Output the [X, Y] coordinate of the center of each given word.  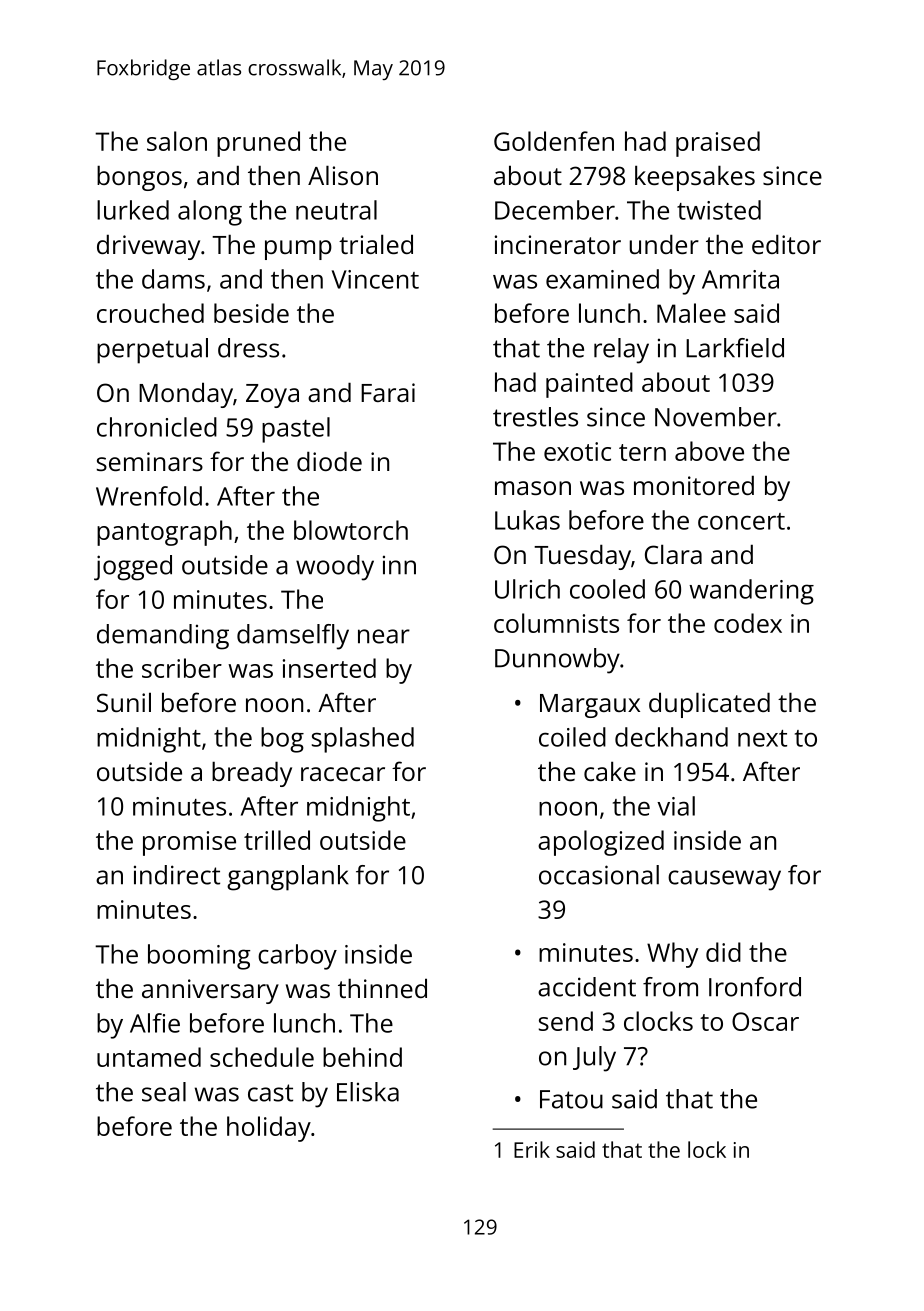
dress [248, 348]
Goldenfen [554, 141]
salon [177, 141]
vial [676, 806]
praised [718, 144]
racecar [343, 774]
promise [189, 843]
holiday [269, 1129]
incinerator [558, 244]
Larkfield [735, 348]
